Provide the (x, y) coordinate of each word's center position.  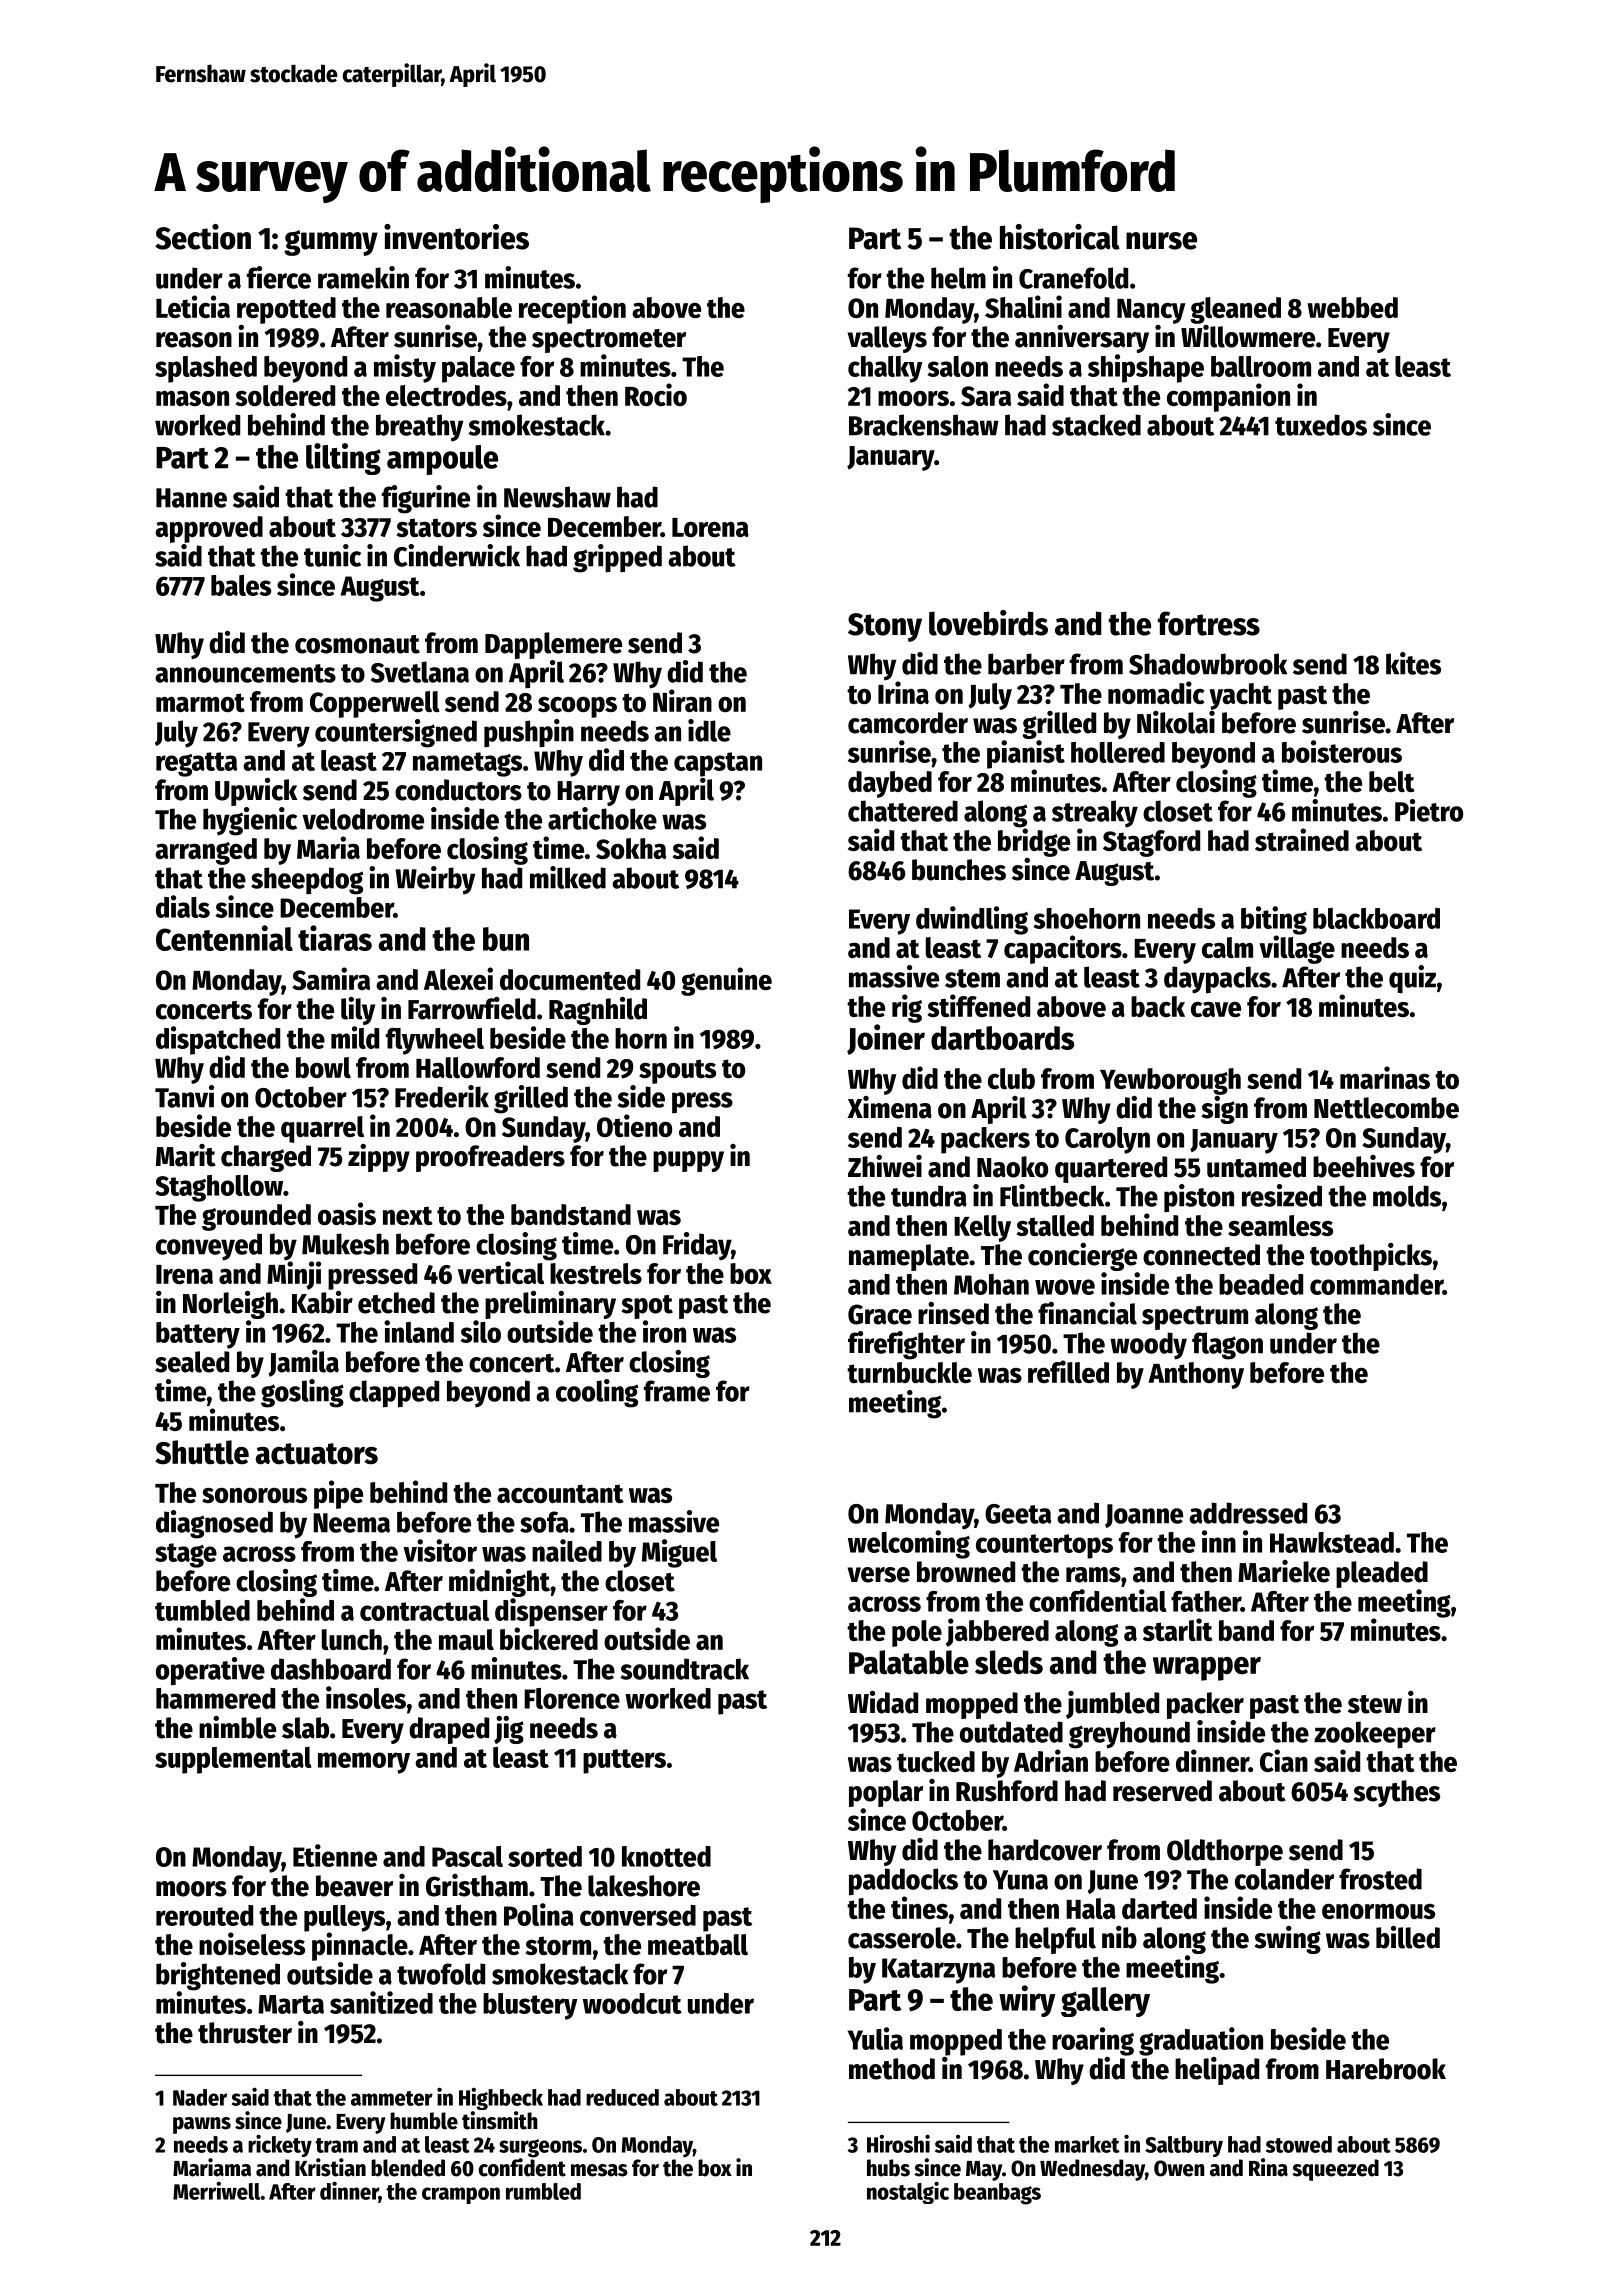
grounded (256, 1217)
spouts (677, 1071)
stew (1375, 1704)
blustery (530, 2006)
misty (405, 368)
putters (624, 1761)
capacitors (1063, 949)
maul (466, 1639)
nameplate (909, 1257)
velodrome (363, 819)
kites (1413, 663)
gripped (617, 558)
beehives (1364, 1166)
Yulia (875, 2038)
